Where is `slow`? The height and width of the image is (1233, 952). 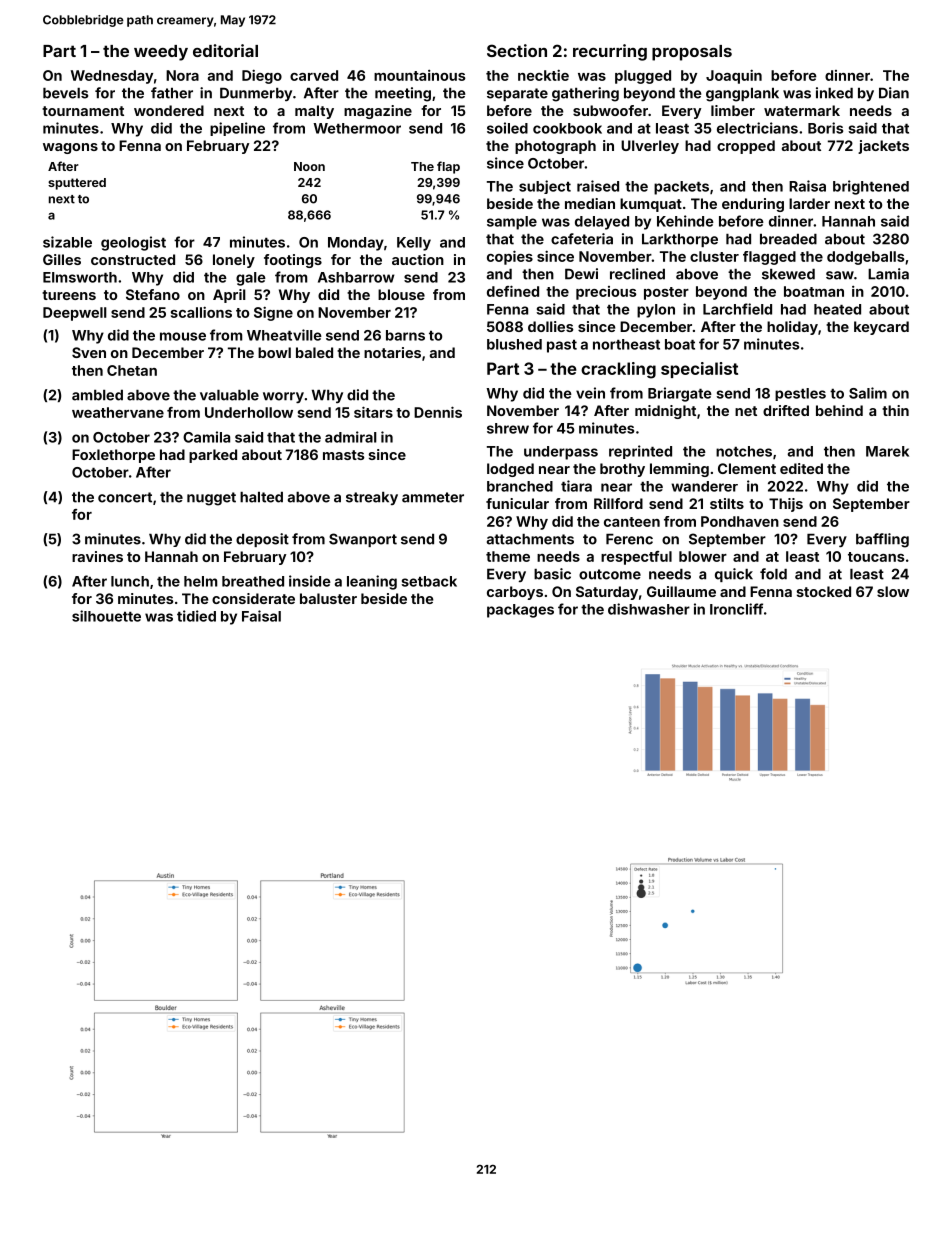 slow is located at coordinates (893, 591).
